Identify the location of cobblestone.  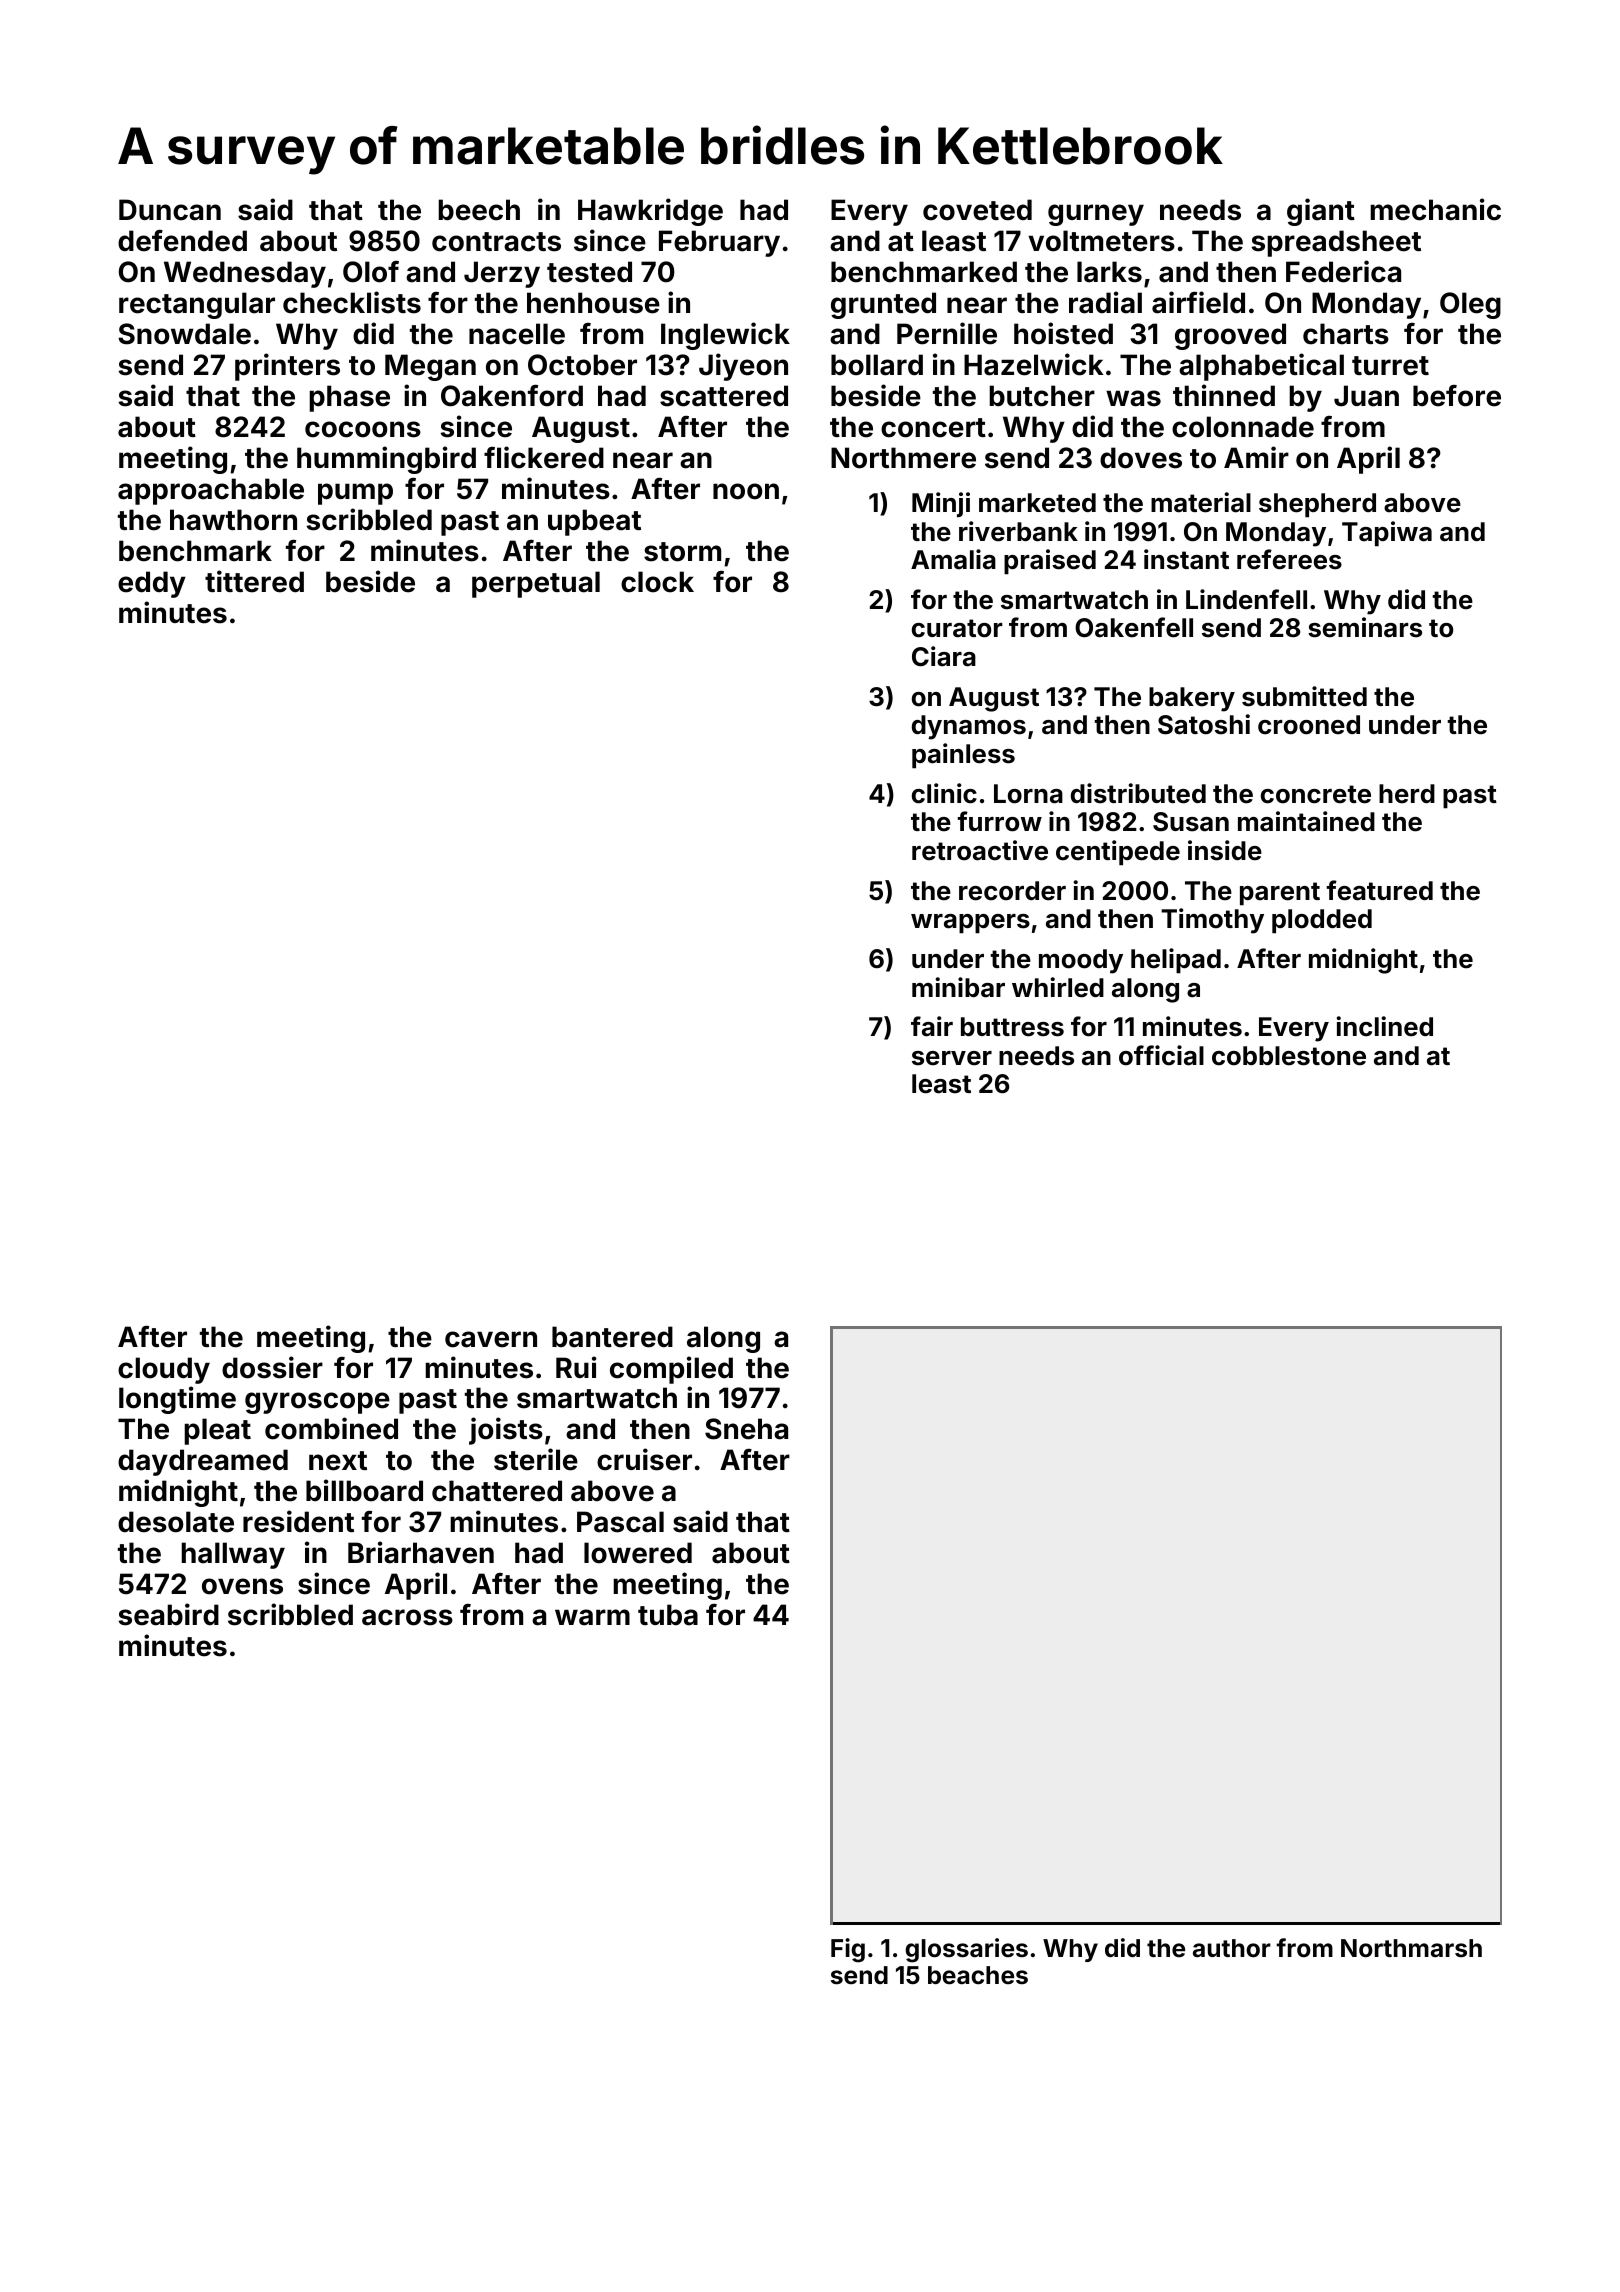
(1289, 1056).
